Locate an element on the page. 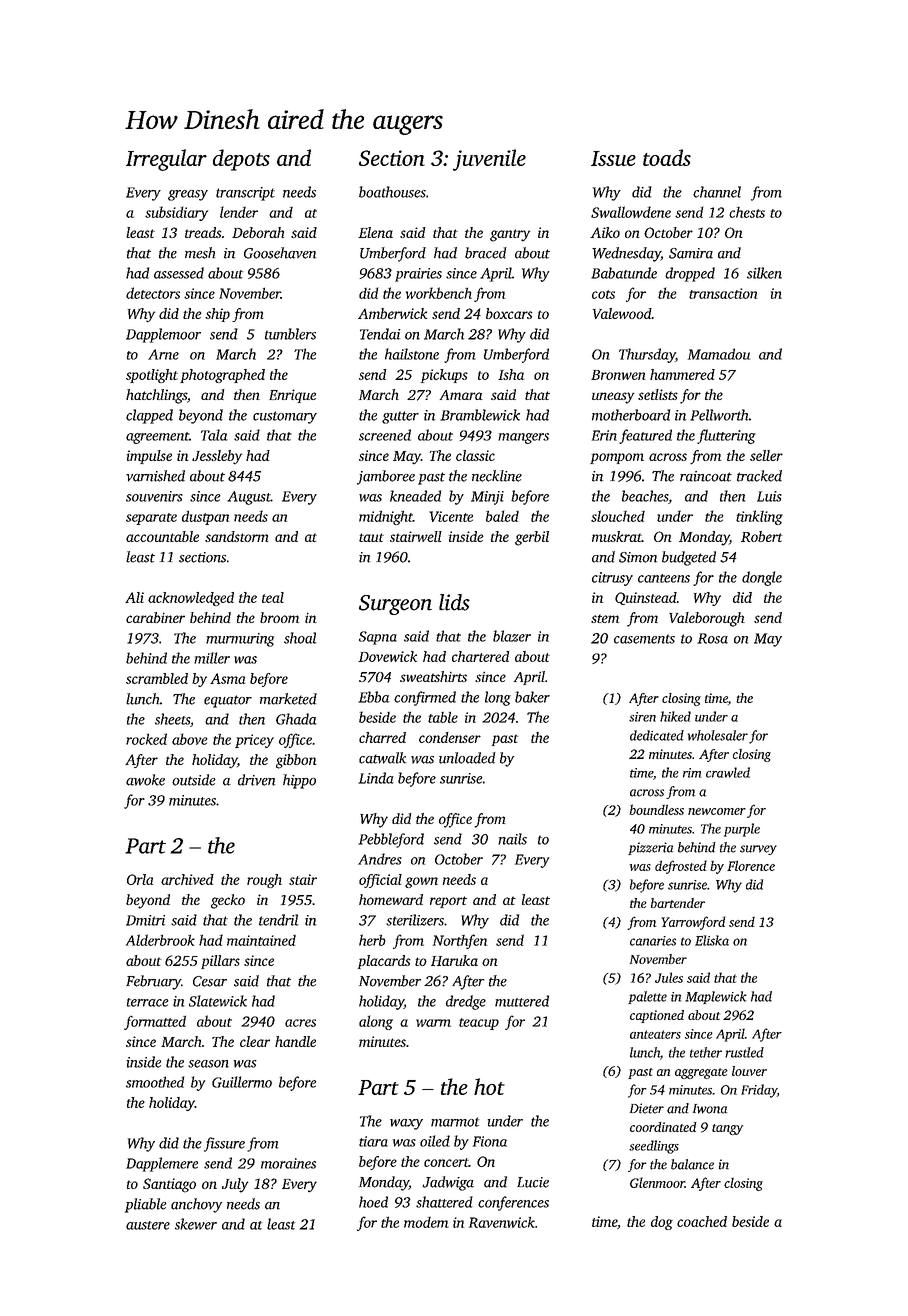 The height and width of the page is (1316, 908). charred is located at coordinates (382, 737).
